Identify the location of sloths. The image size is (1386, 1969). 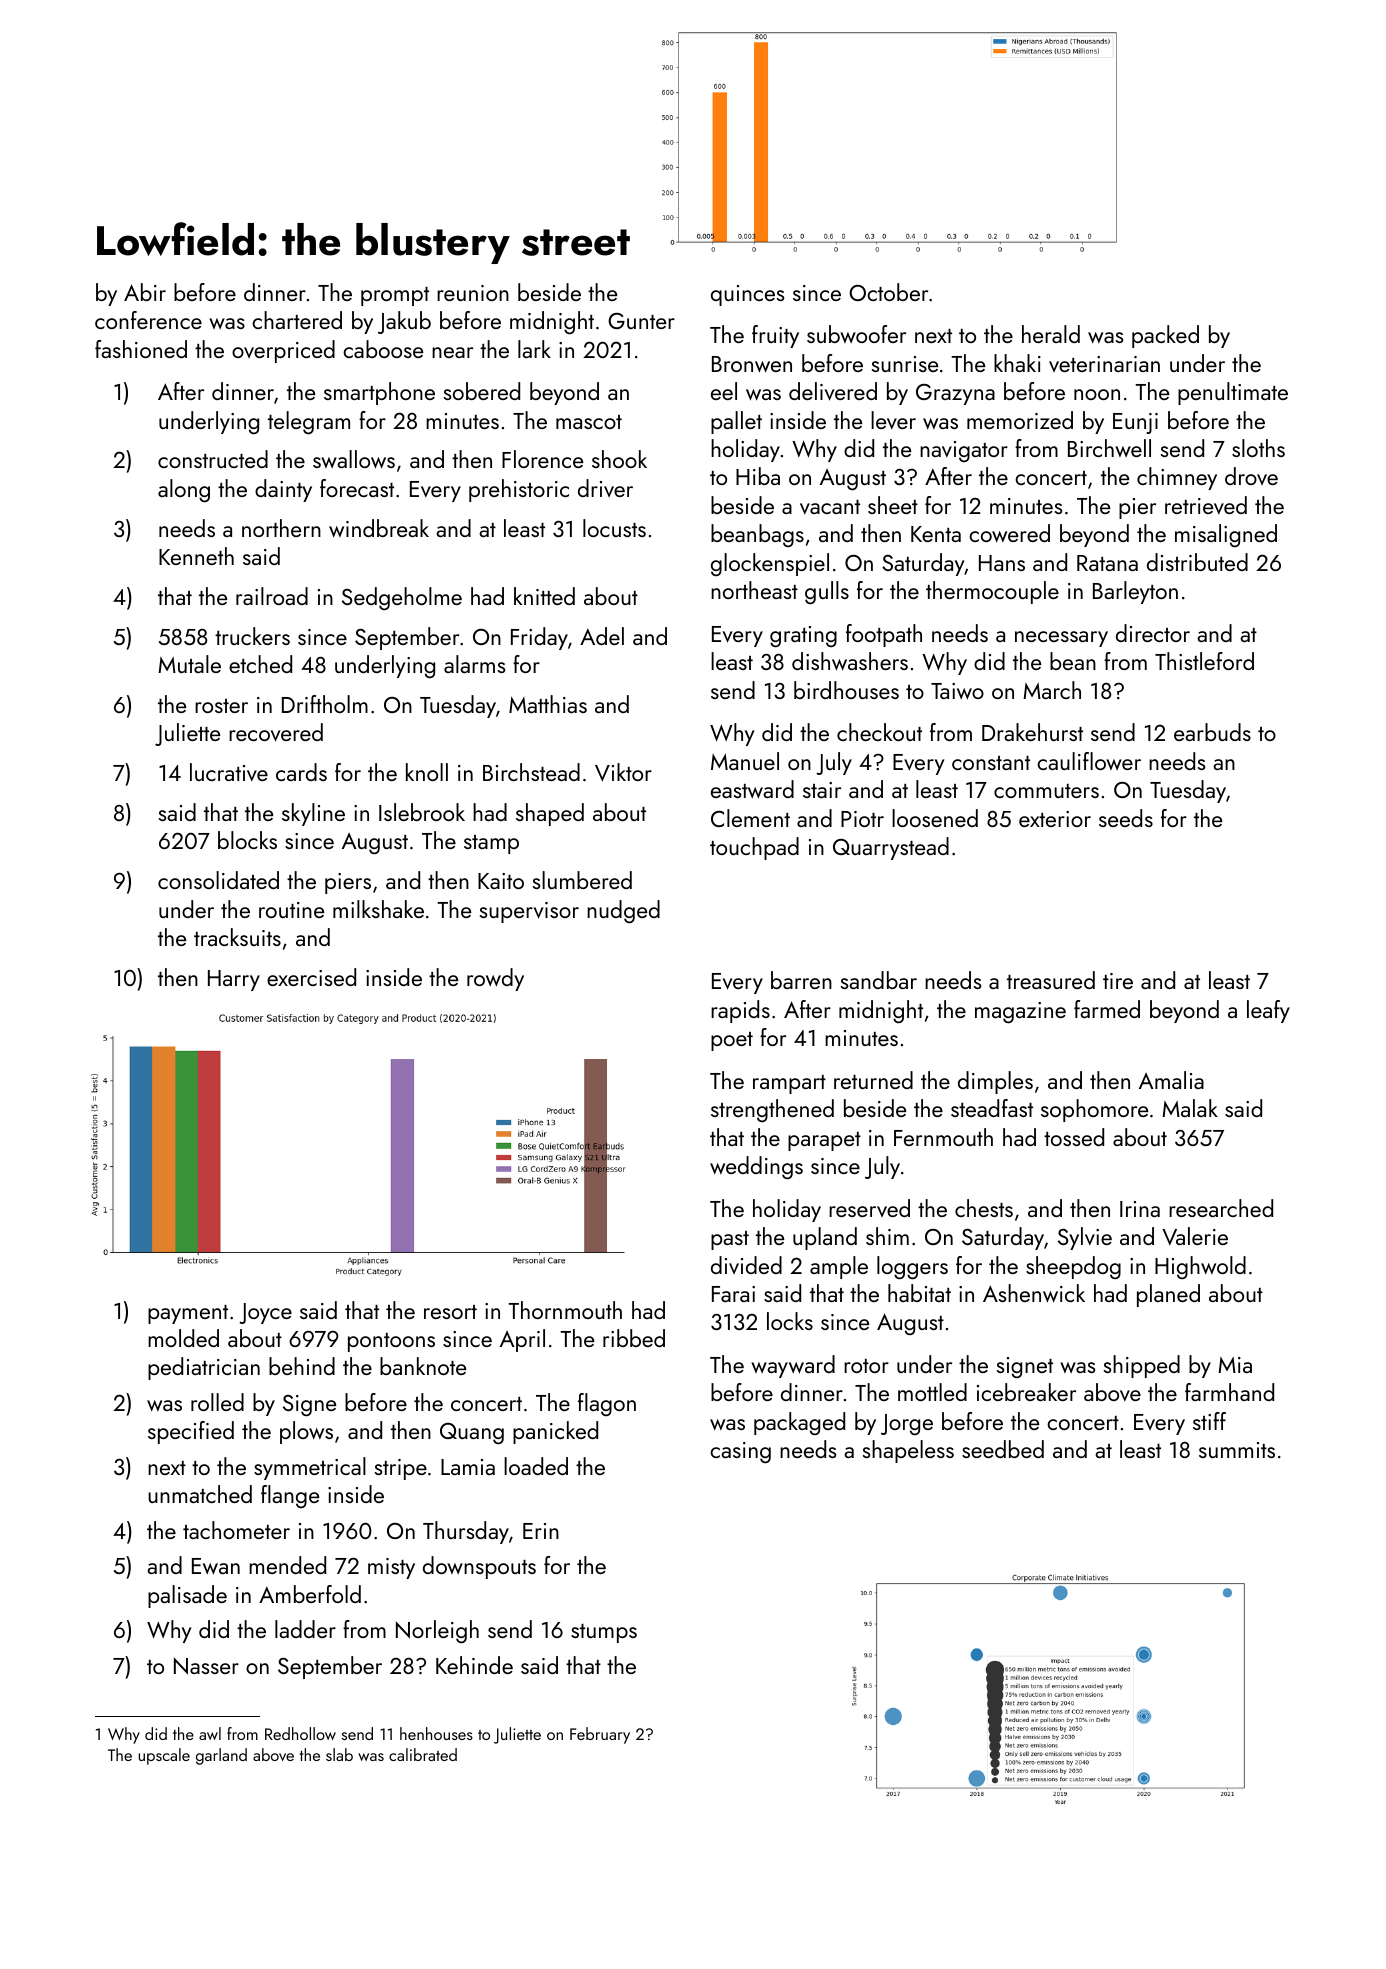
(1258, 448).
